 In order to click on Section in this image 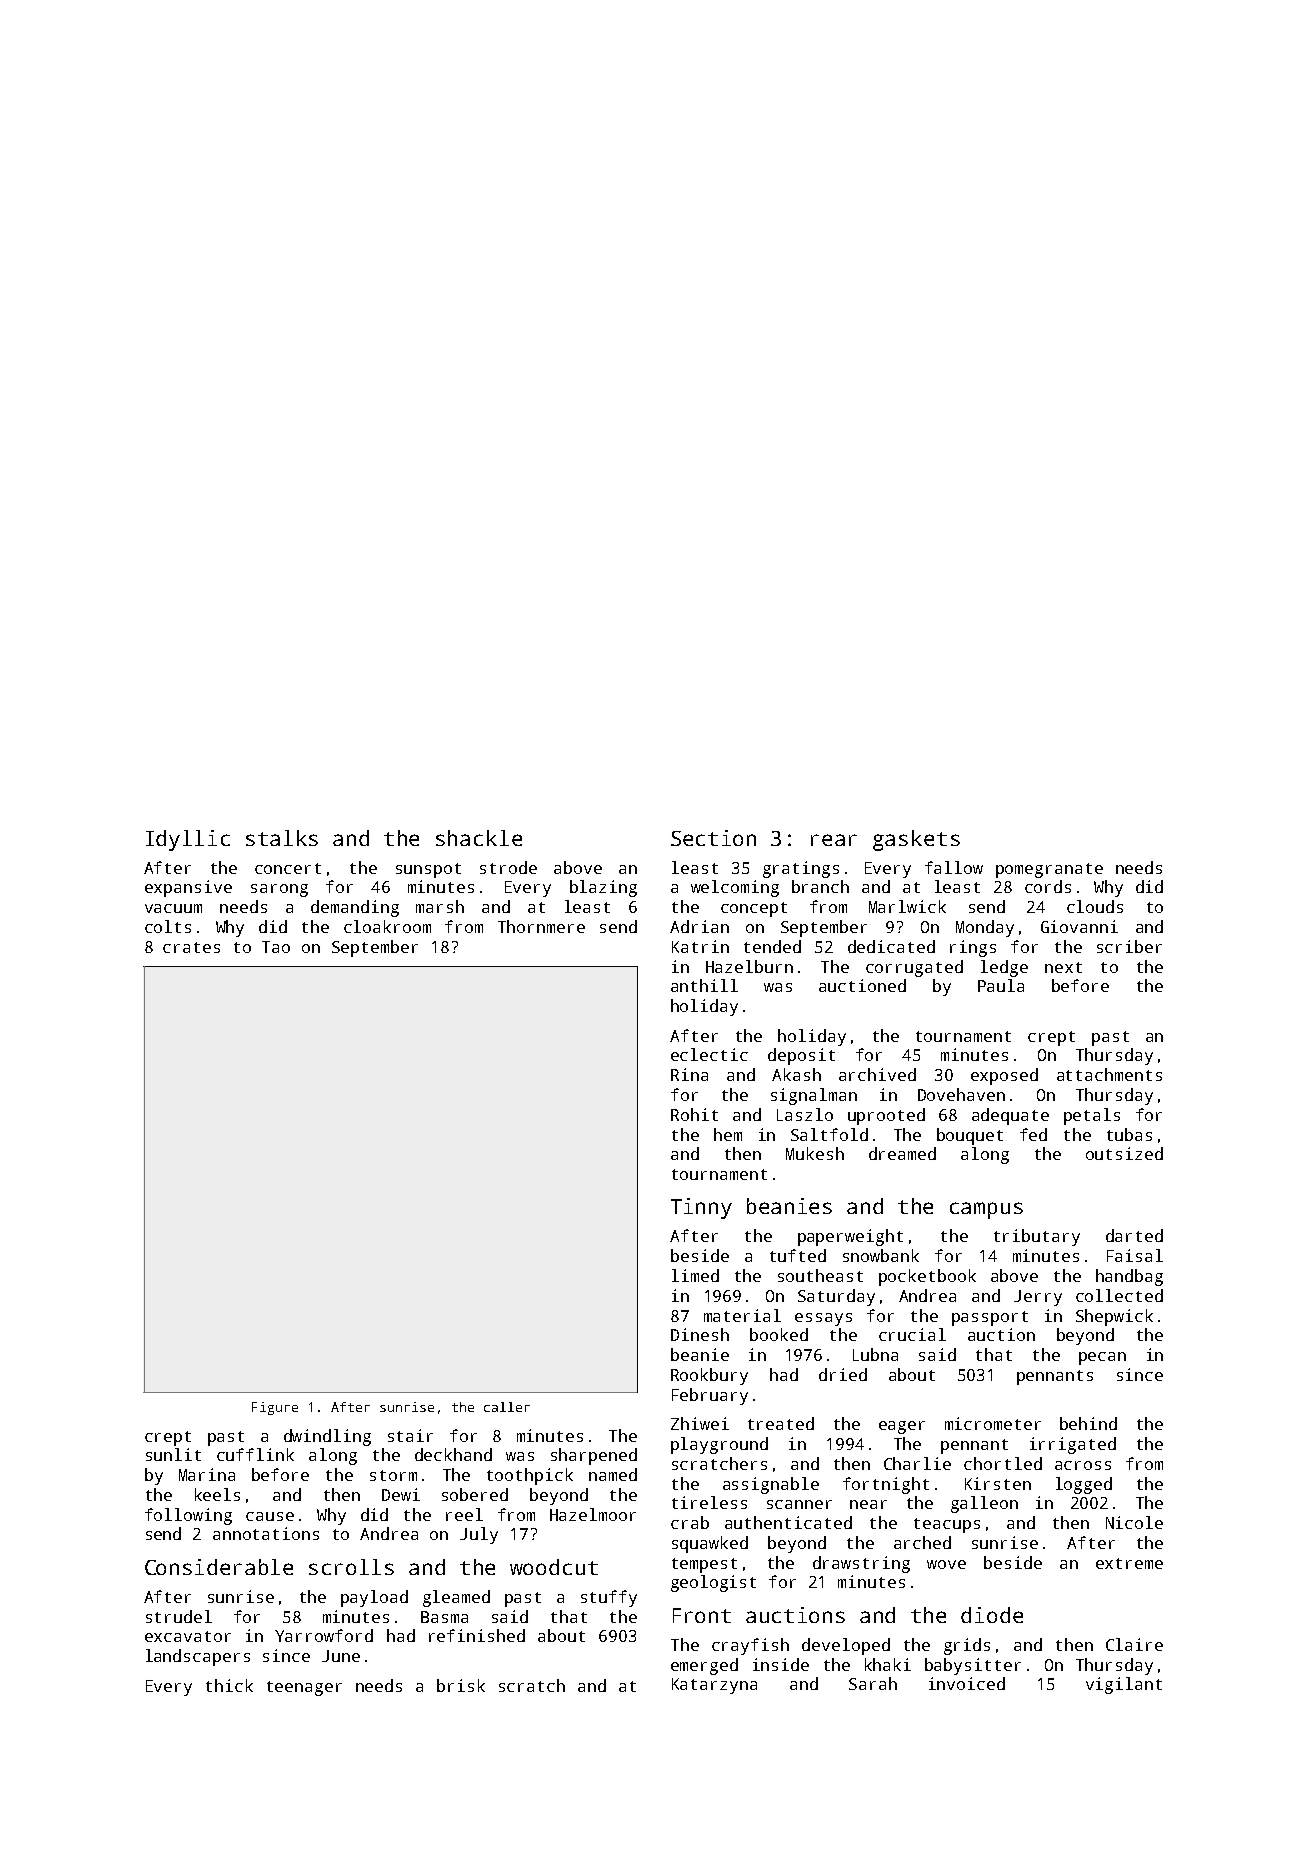, I will do `click(713, 838)`.
